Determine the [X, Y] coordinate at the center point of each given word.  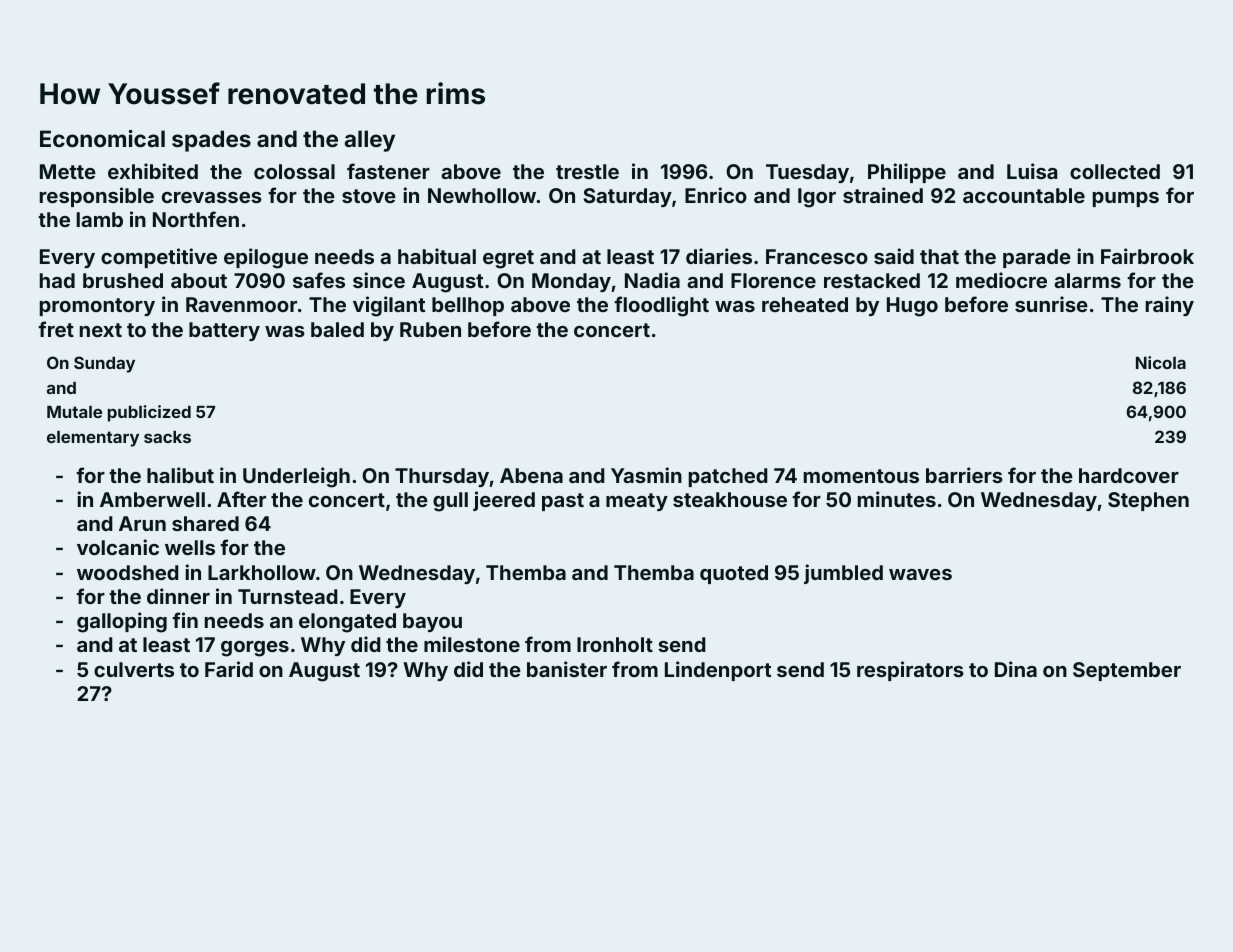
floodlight [661, 306]
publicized [149, 413]
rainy [1170, 306]
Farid [229, 669]
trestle [587, 171]
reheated [805, 304]
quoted [734, 574]
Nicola [1161, 362]
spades [211, 141]
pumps [1126, 199]
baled [337, 329]
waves [920, 574]
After [241, 499]
